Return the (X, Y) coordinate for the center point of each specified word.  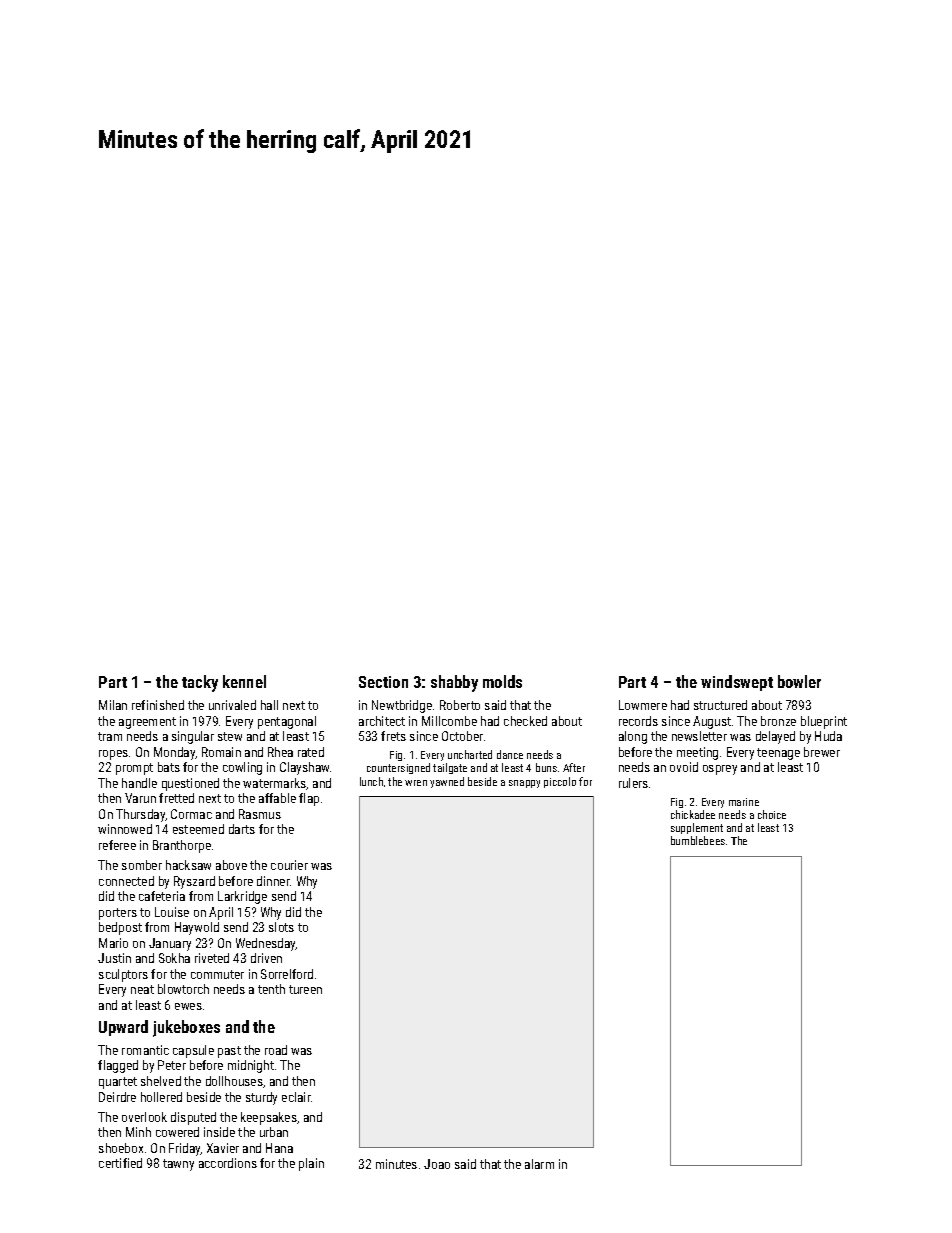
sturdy (261, 1098)
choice (772, 814)
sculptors (123, 975)
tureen (305, 989)
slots (281, 927)
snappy (524, 784)
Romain (221, 752)
